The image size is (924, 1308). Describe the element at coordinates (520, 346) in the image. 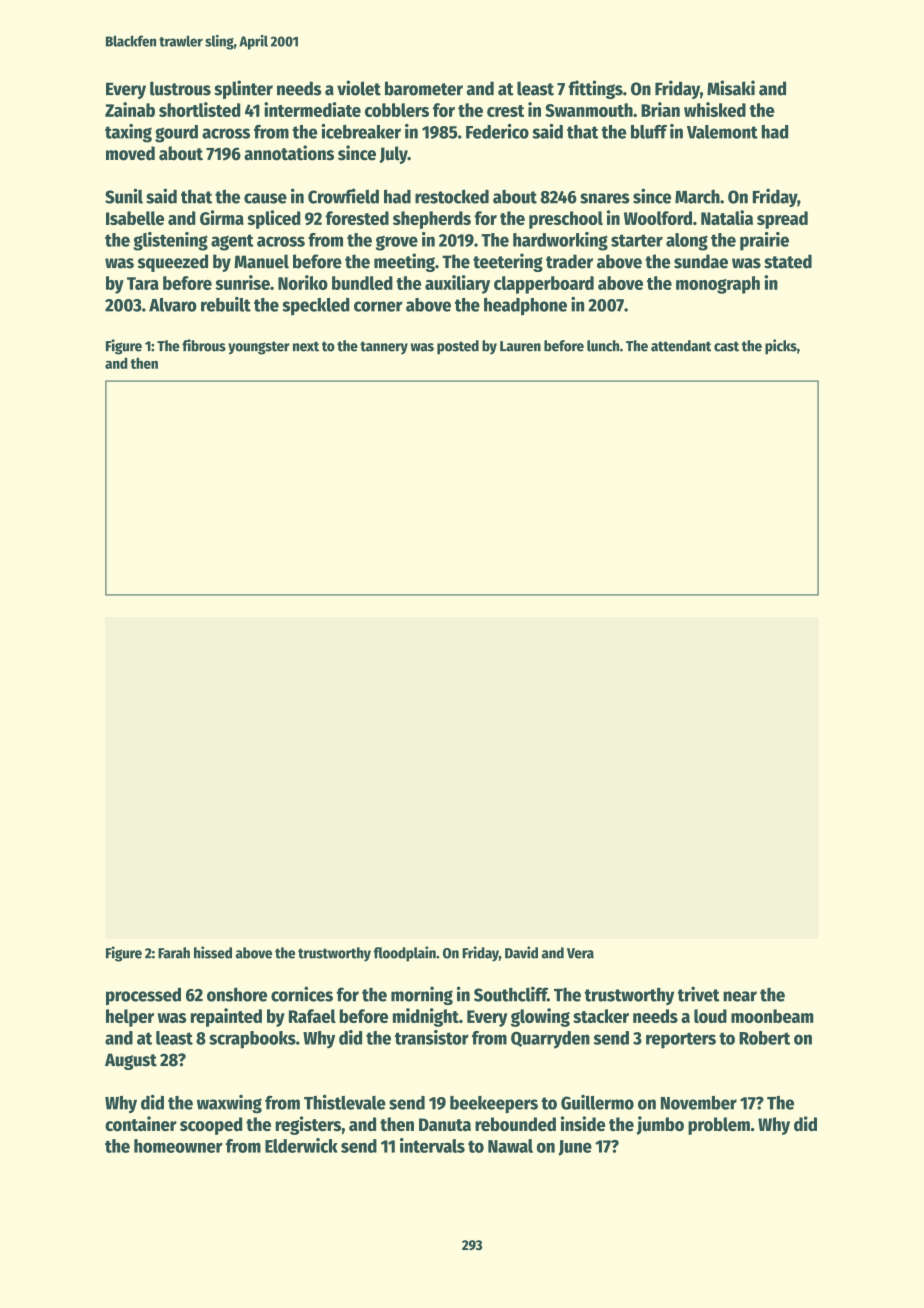

I see `Lauren` at that location.
